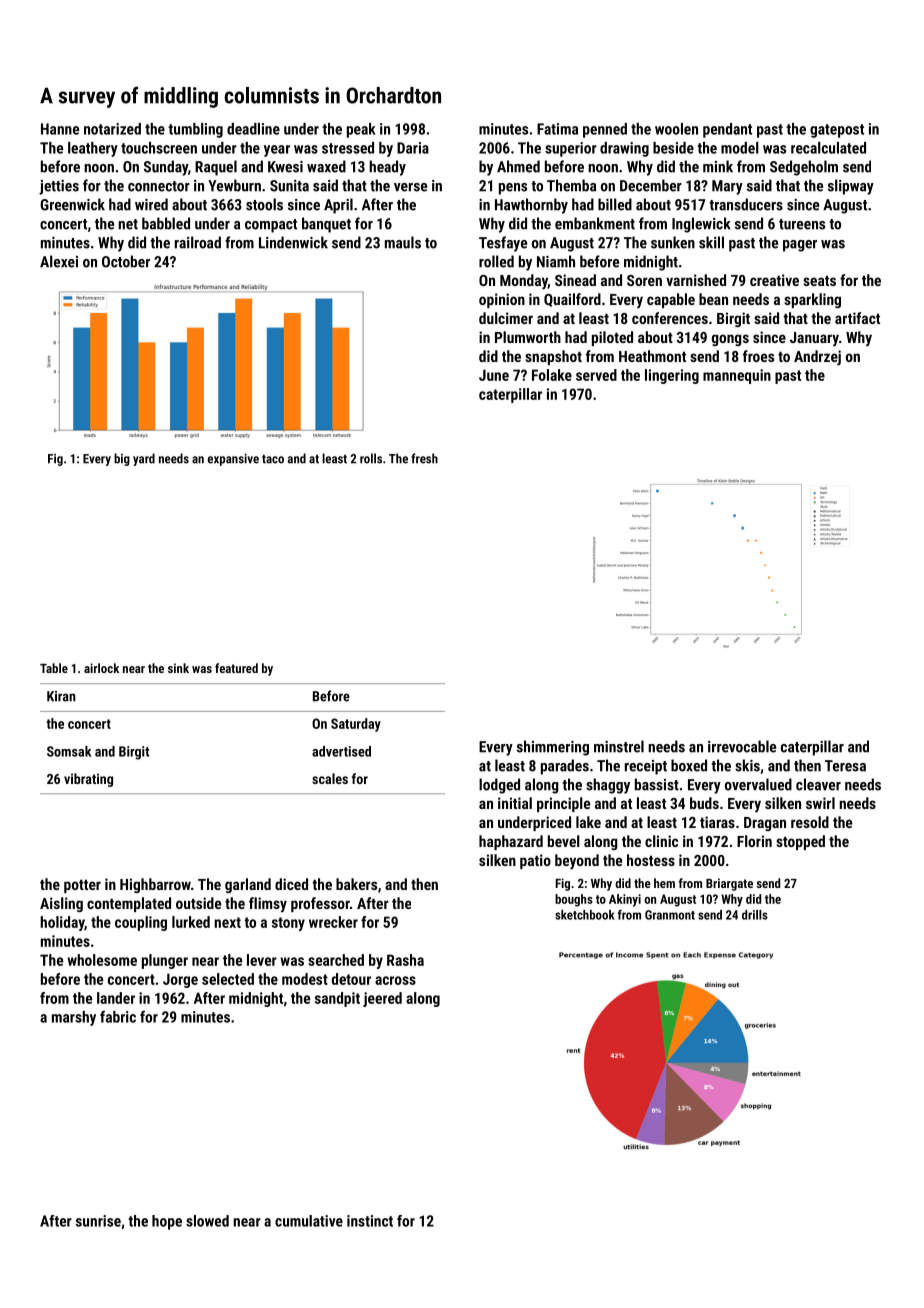 The width and height of the page is (924, 1308). Describe the element at coordinates (382, 999) in the page. I see `jeered` at that location.
